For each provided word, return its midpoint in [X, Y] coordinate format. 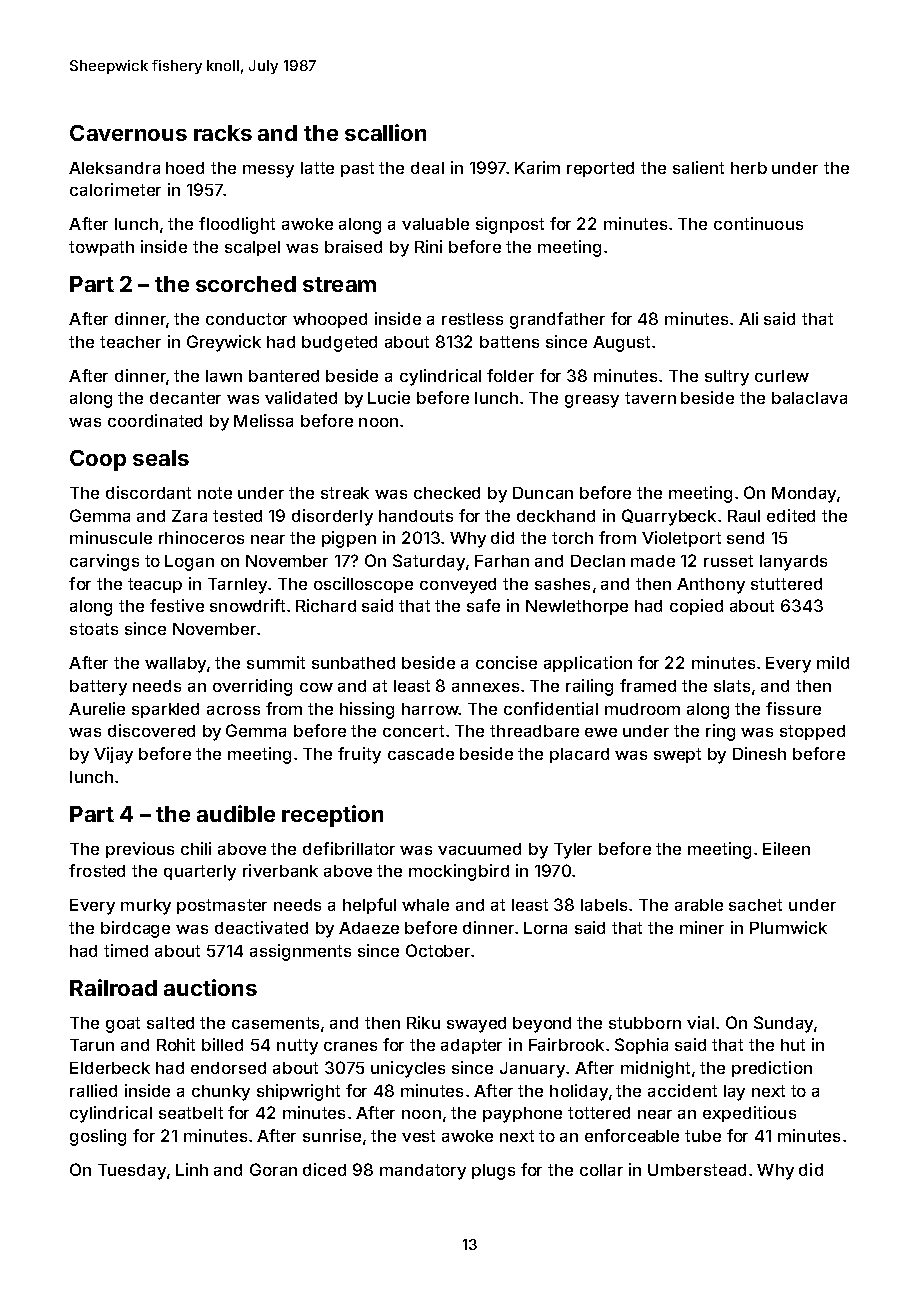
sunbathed [353, 663]
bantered [284, 376]
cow [316, 687]
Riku [423, 1022]
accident [682, 1090]
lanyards [793, 563]
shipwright [298, 1092]
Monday [804, 495]
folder [510, 375]
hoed [185, 168]
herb [749, 168]
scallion [385, 132]
